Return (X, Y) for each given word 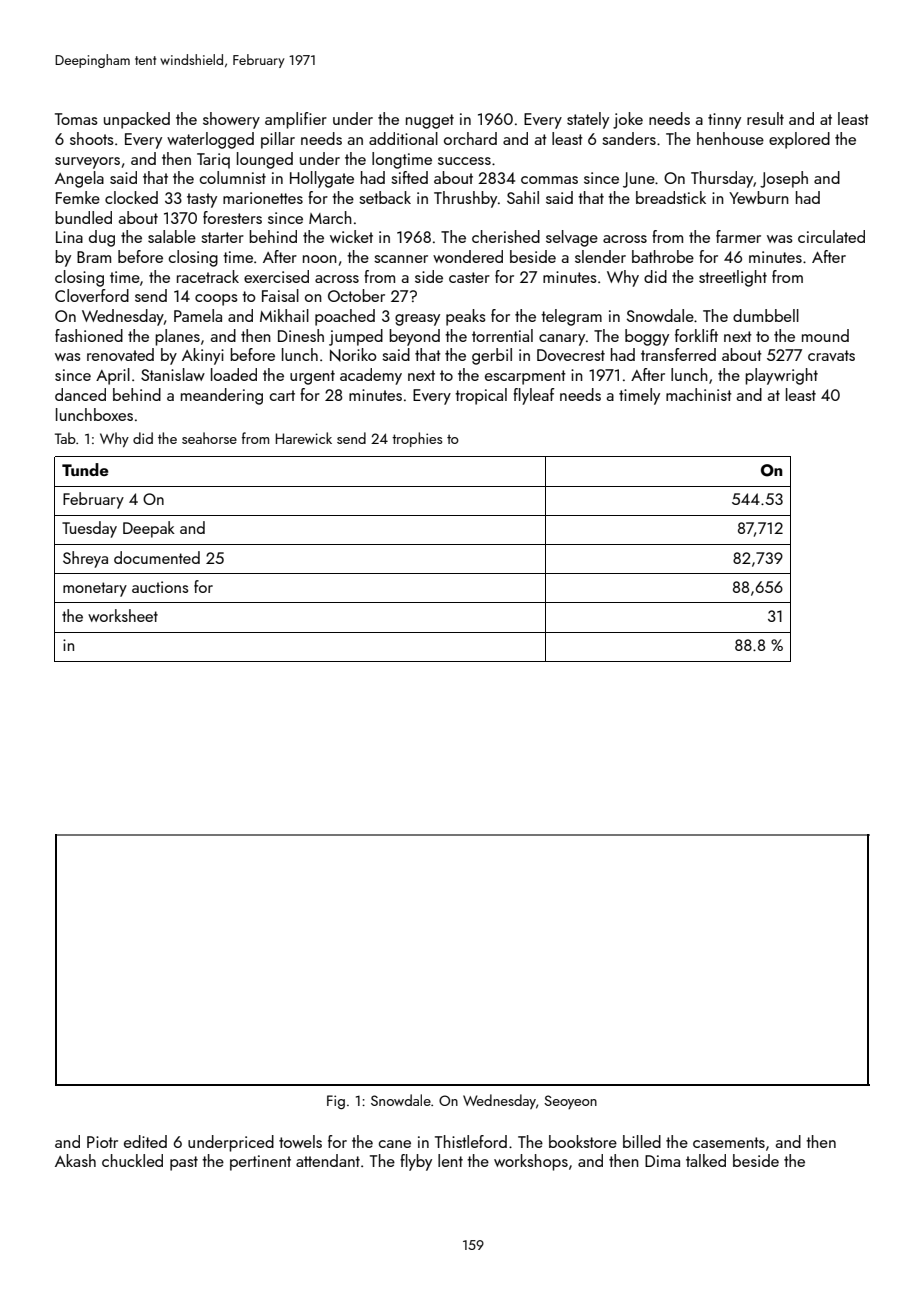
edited (145, 1141)
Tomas (76, 119)
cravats (831, 355)
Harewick (304, 438)
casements (729, 1142)
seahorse (209, 438)
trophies (417, 439)
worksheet (123, 615)
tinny (724, 121)
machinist (699, 394)
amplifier (296, 120)
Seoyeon (570, 1102)
